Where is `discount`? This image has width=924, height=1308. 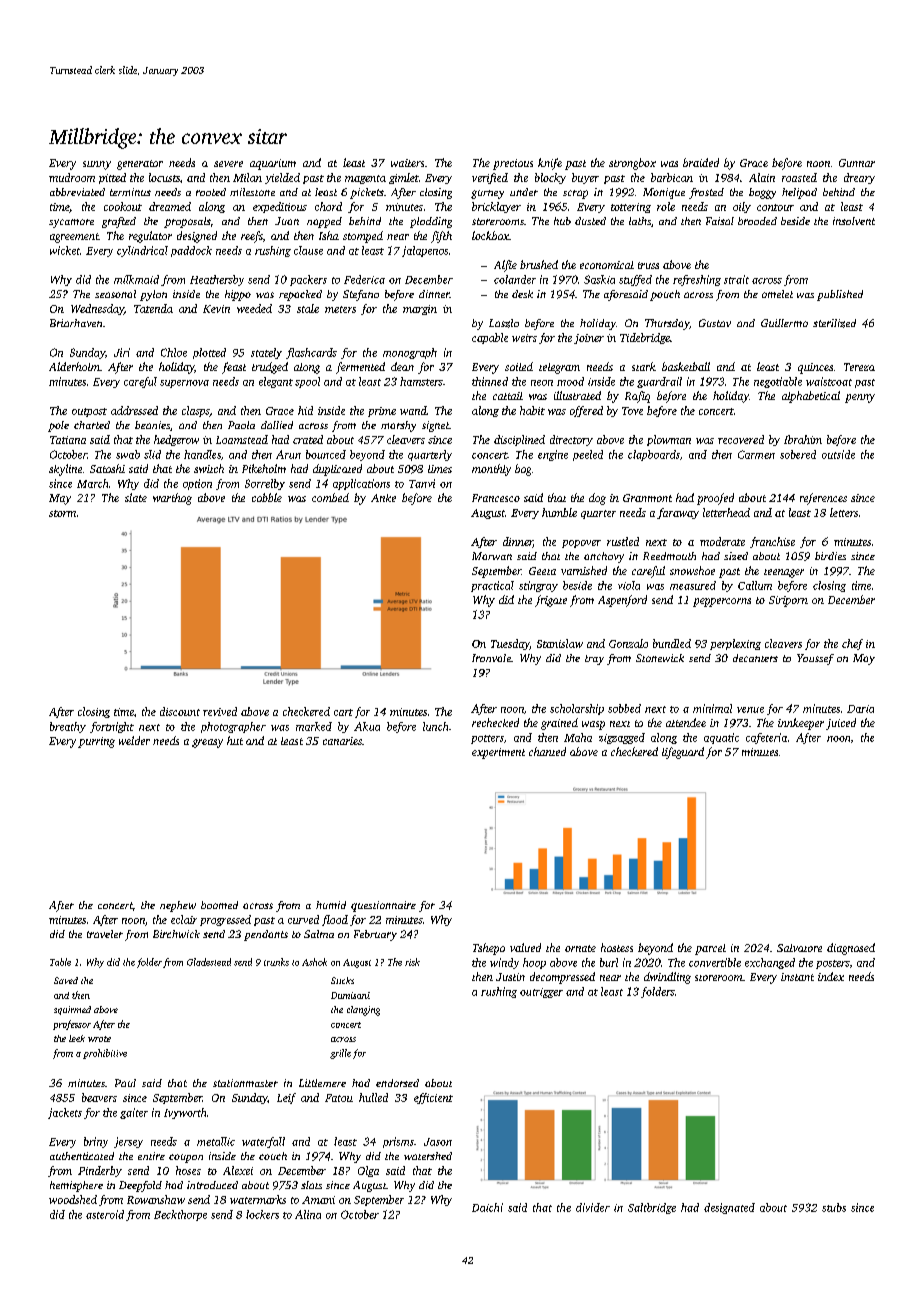 discount is located at coordinates (180, 711).
